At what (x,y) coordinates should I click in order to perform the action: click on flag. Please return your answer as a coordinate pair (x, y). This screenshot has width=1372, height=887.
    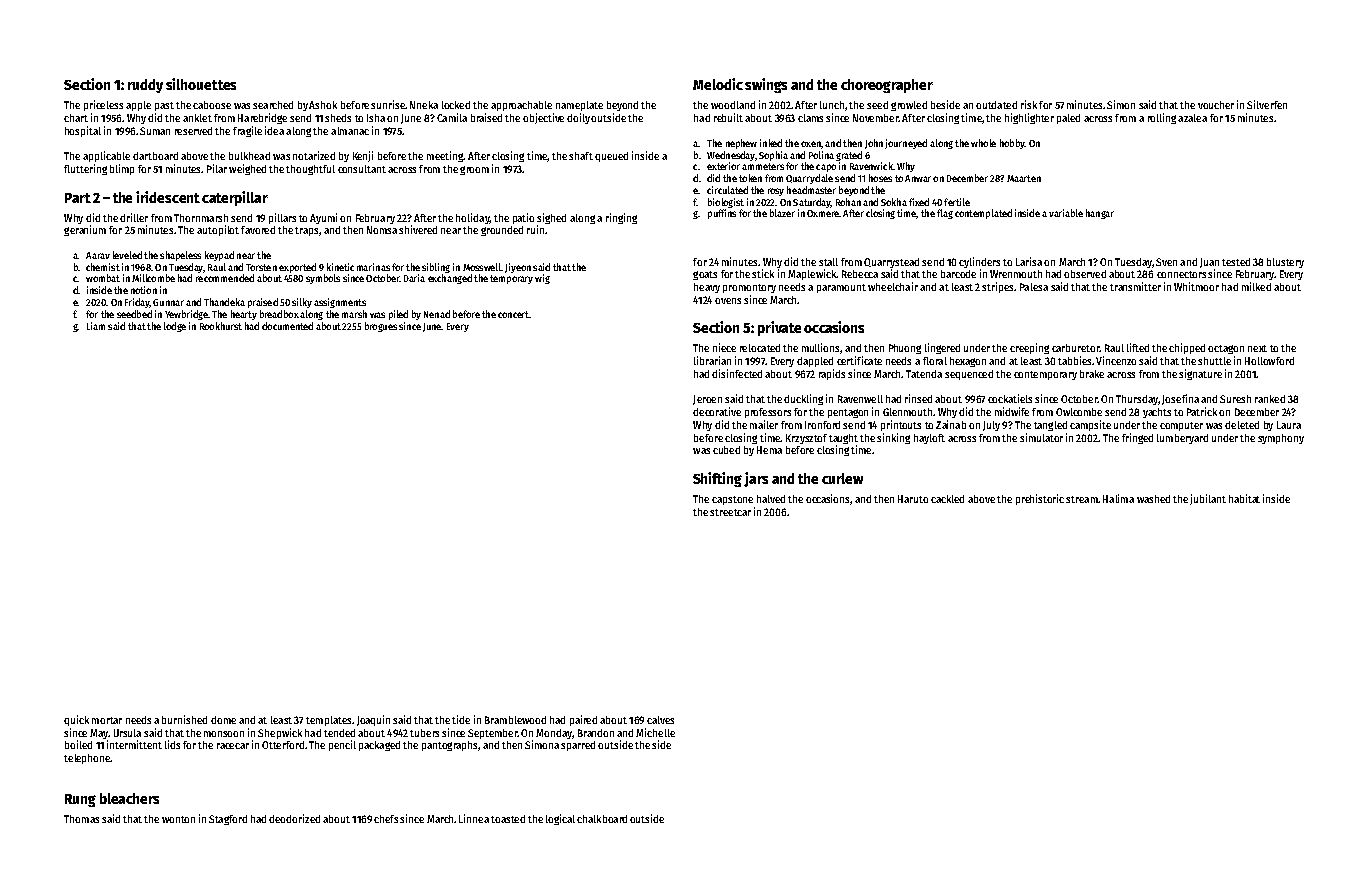
    Looking at the image, I should click on (945, 214).
